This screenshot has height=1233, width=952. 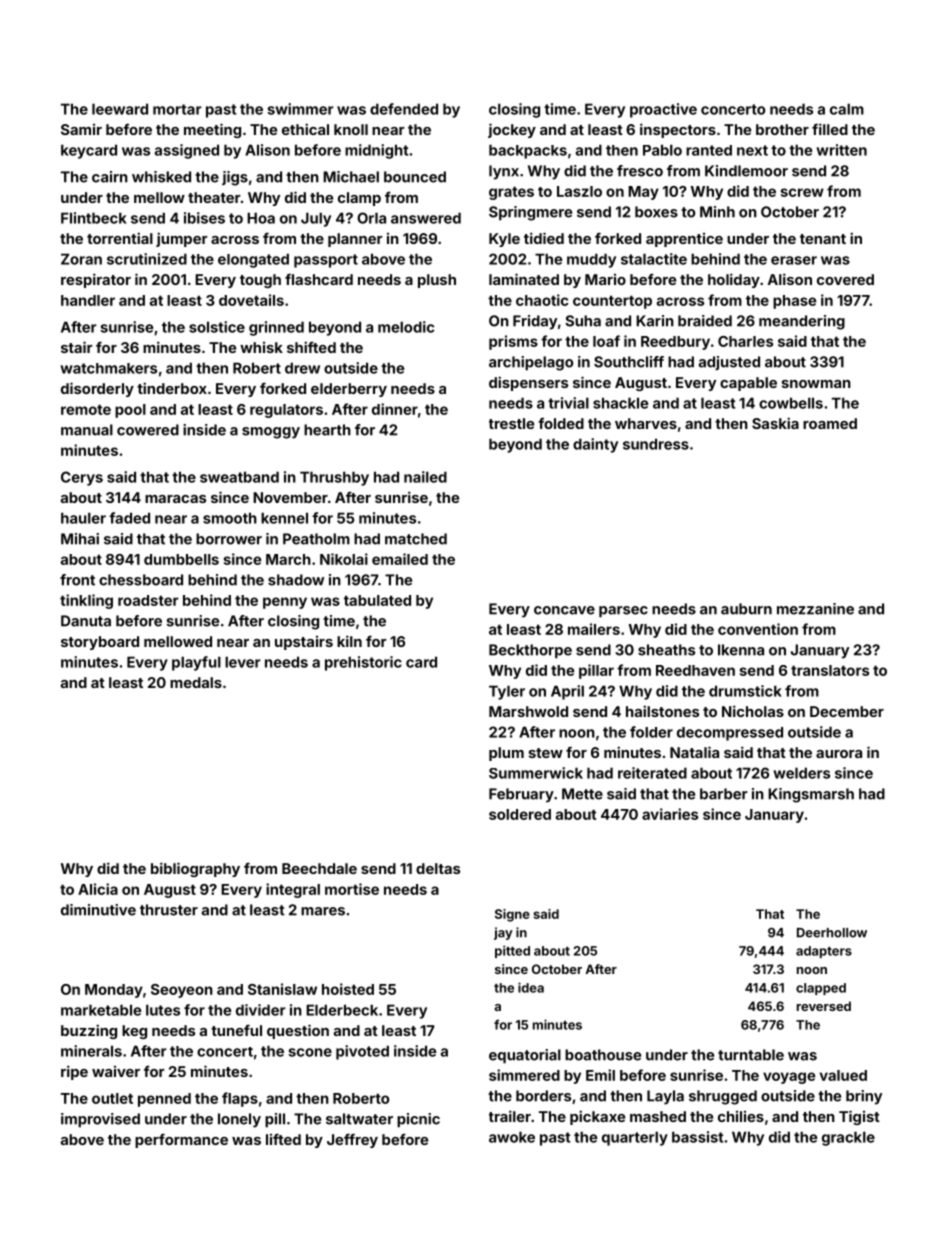 What do you see at coordinates (656, 444) in the screenshot?
I see `sundress` at bounding box center [656, 444].
